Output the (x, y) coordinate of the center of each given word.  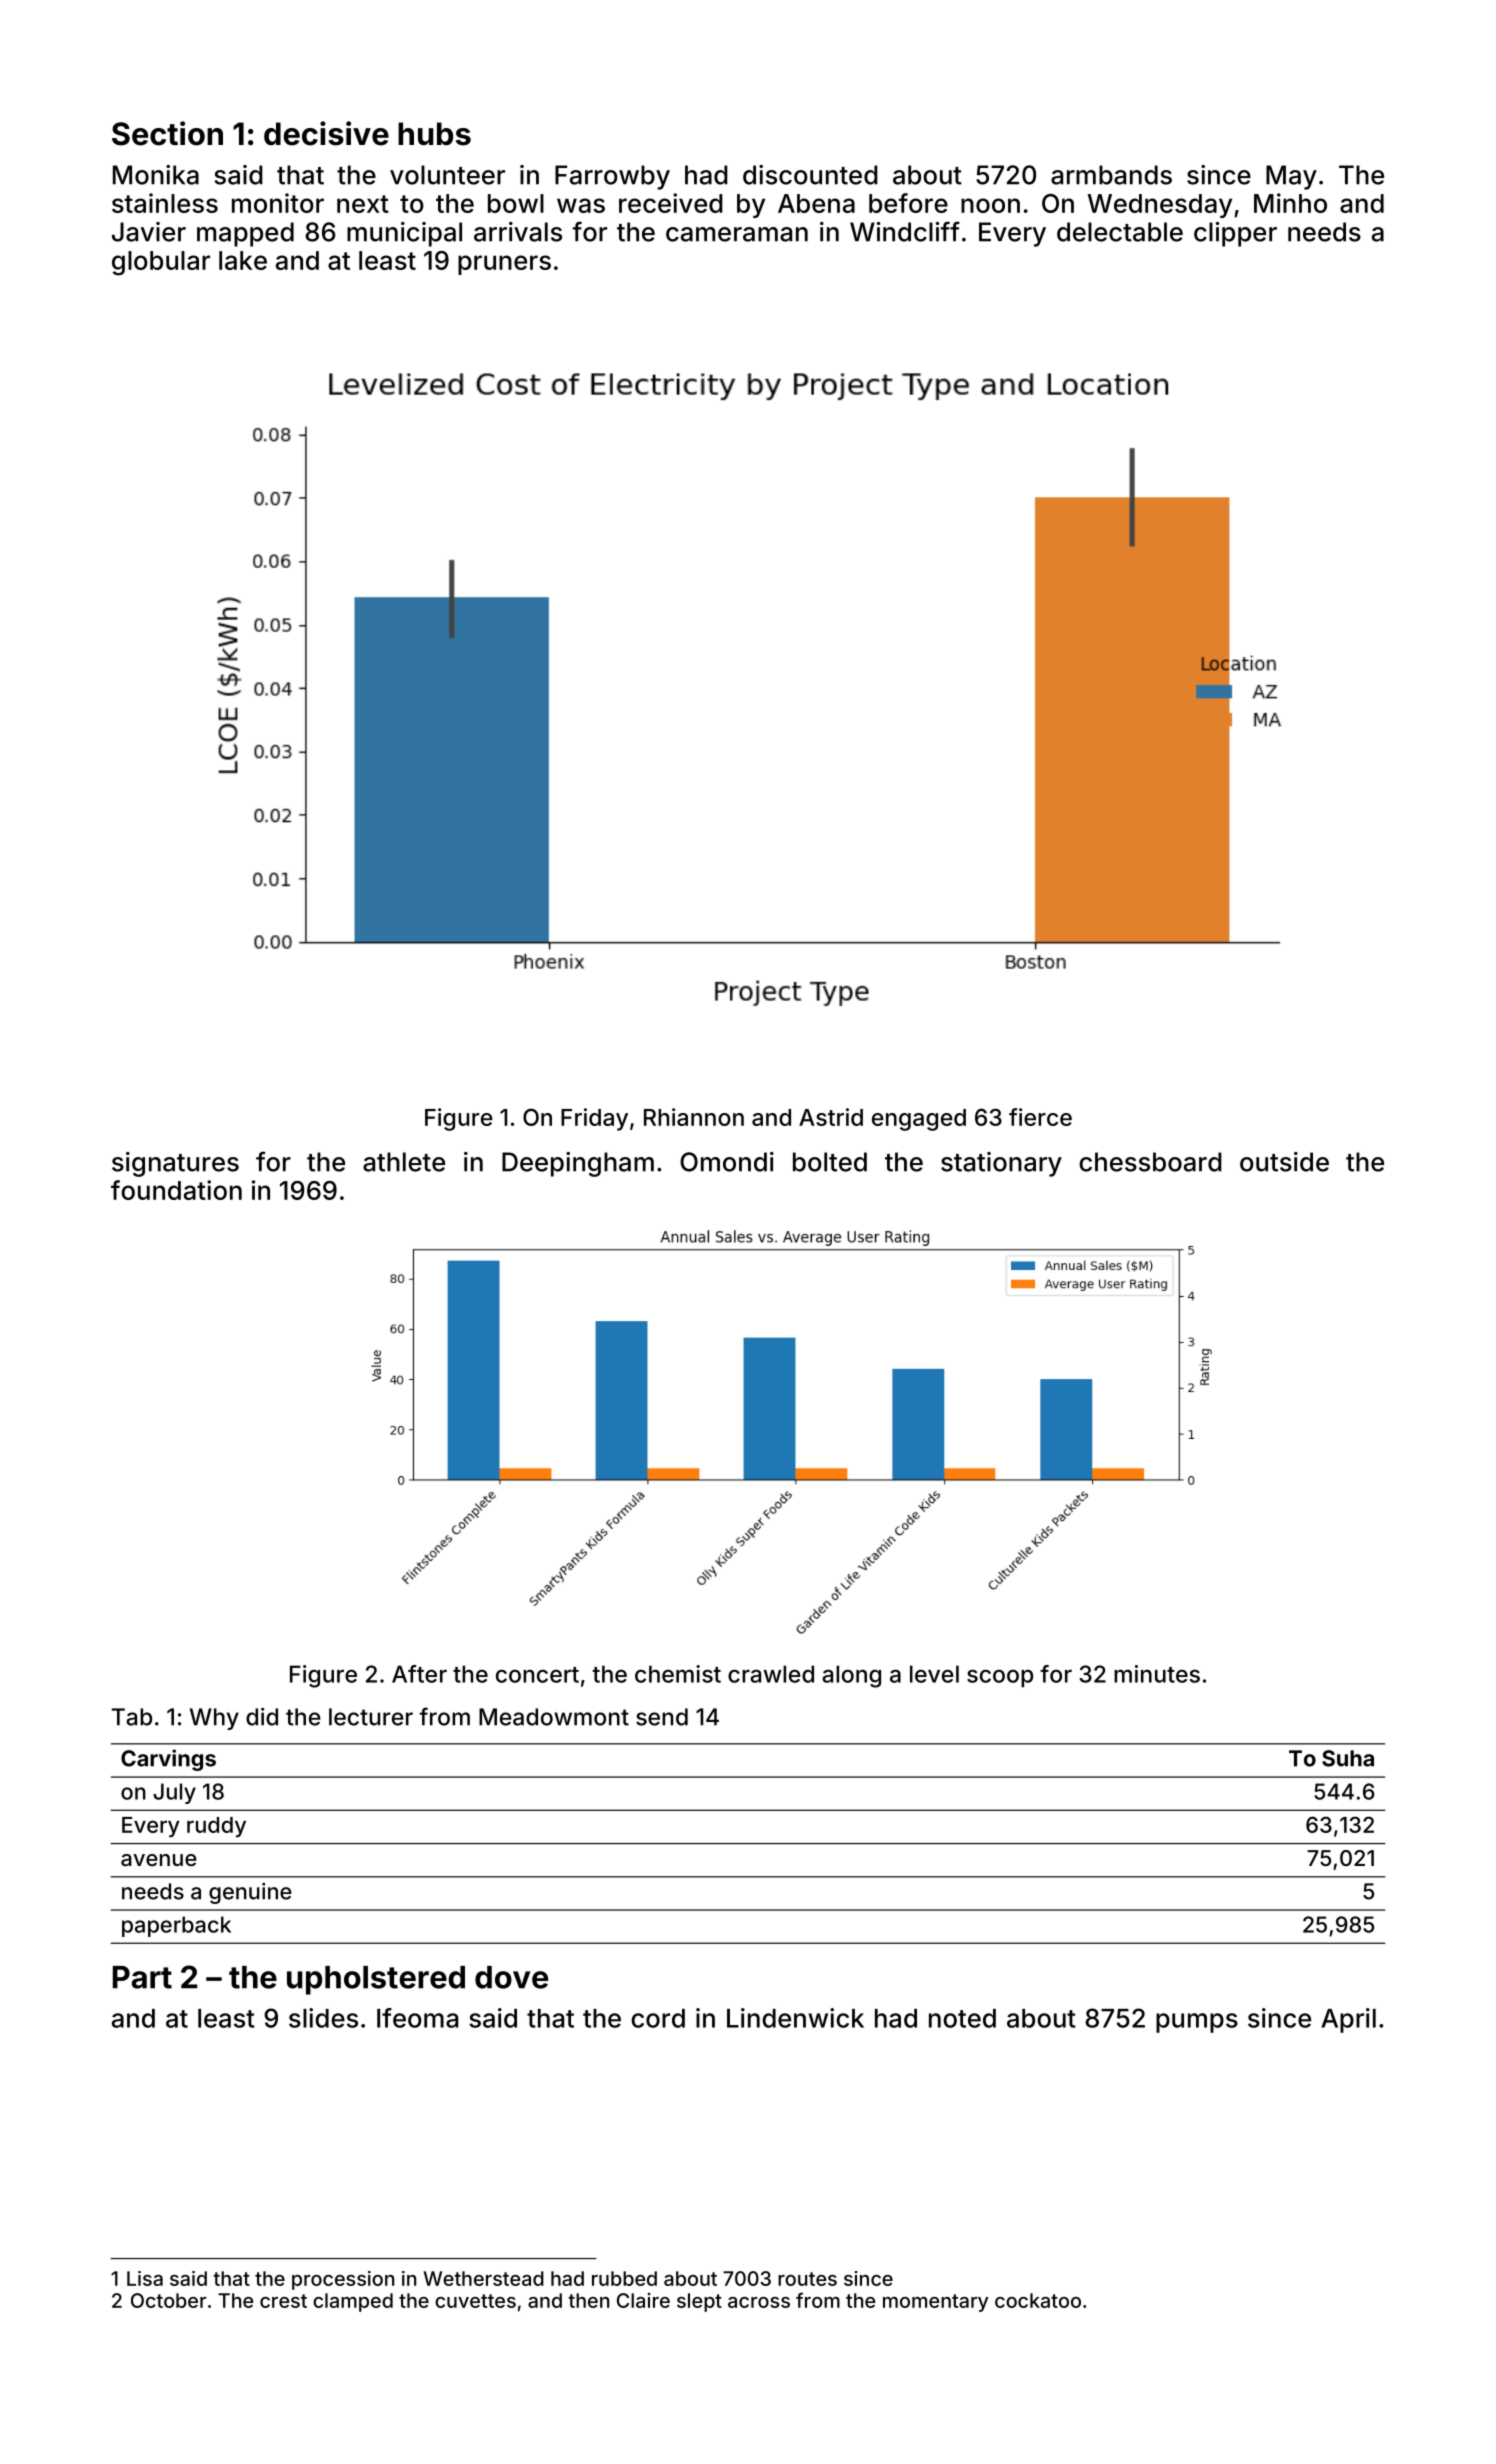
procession (343, 2280)
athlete (404, 1162)
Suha (1348, 1758)
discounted (810, 175)
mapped (245, 234)
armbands (1111, 175)
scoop (1000, 1678)
